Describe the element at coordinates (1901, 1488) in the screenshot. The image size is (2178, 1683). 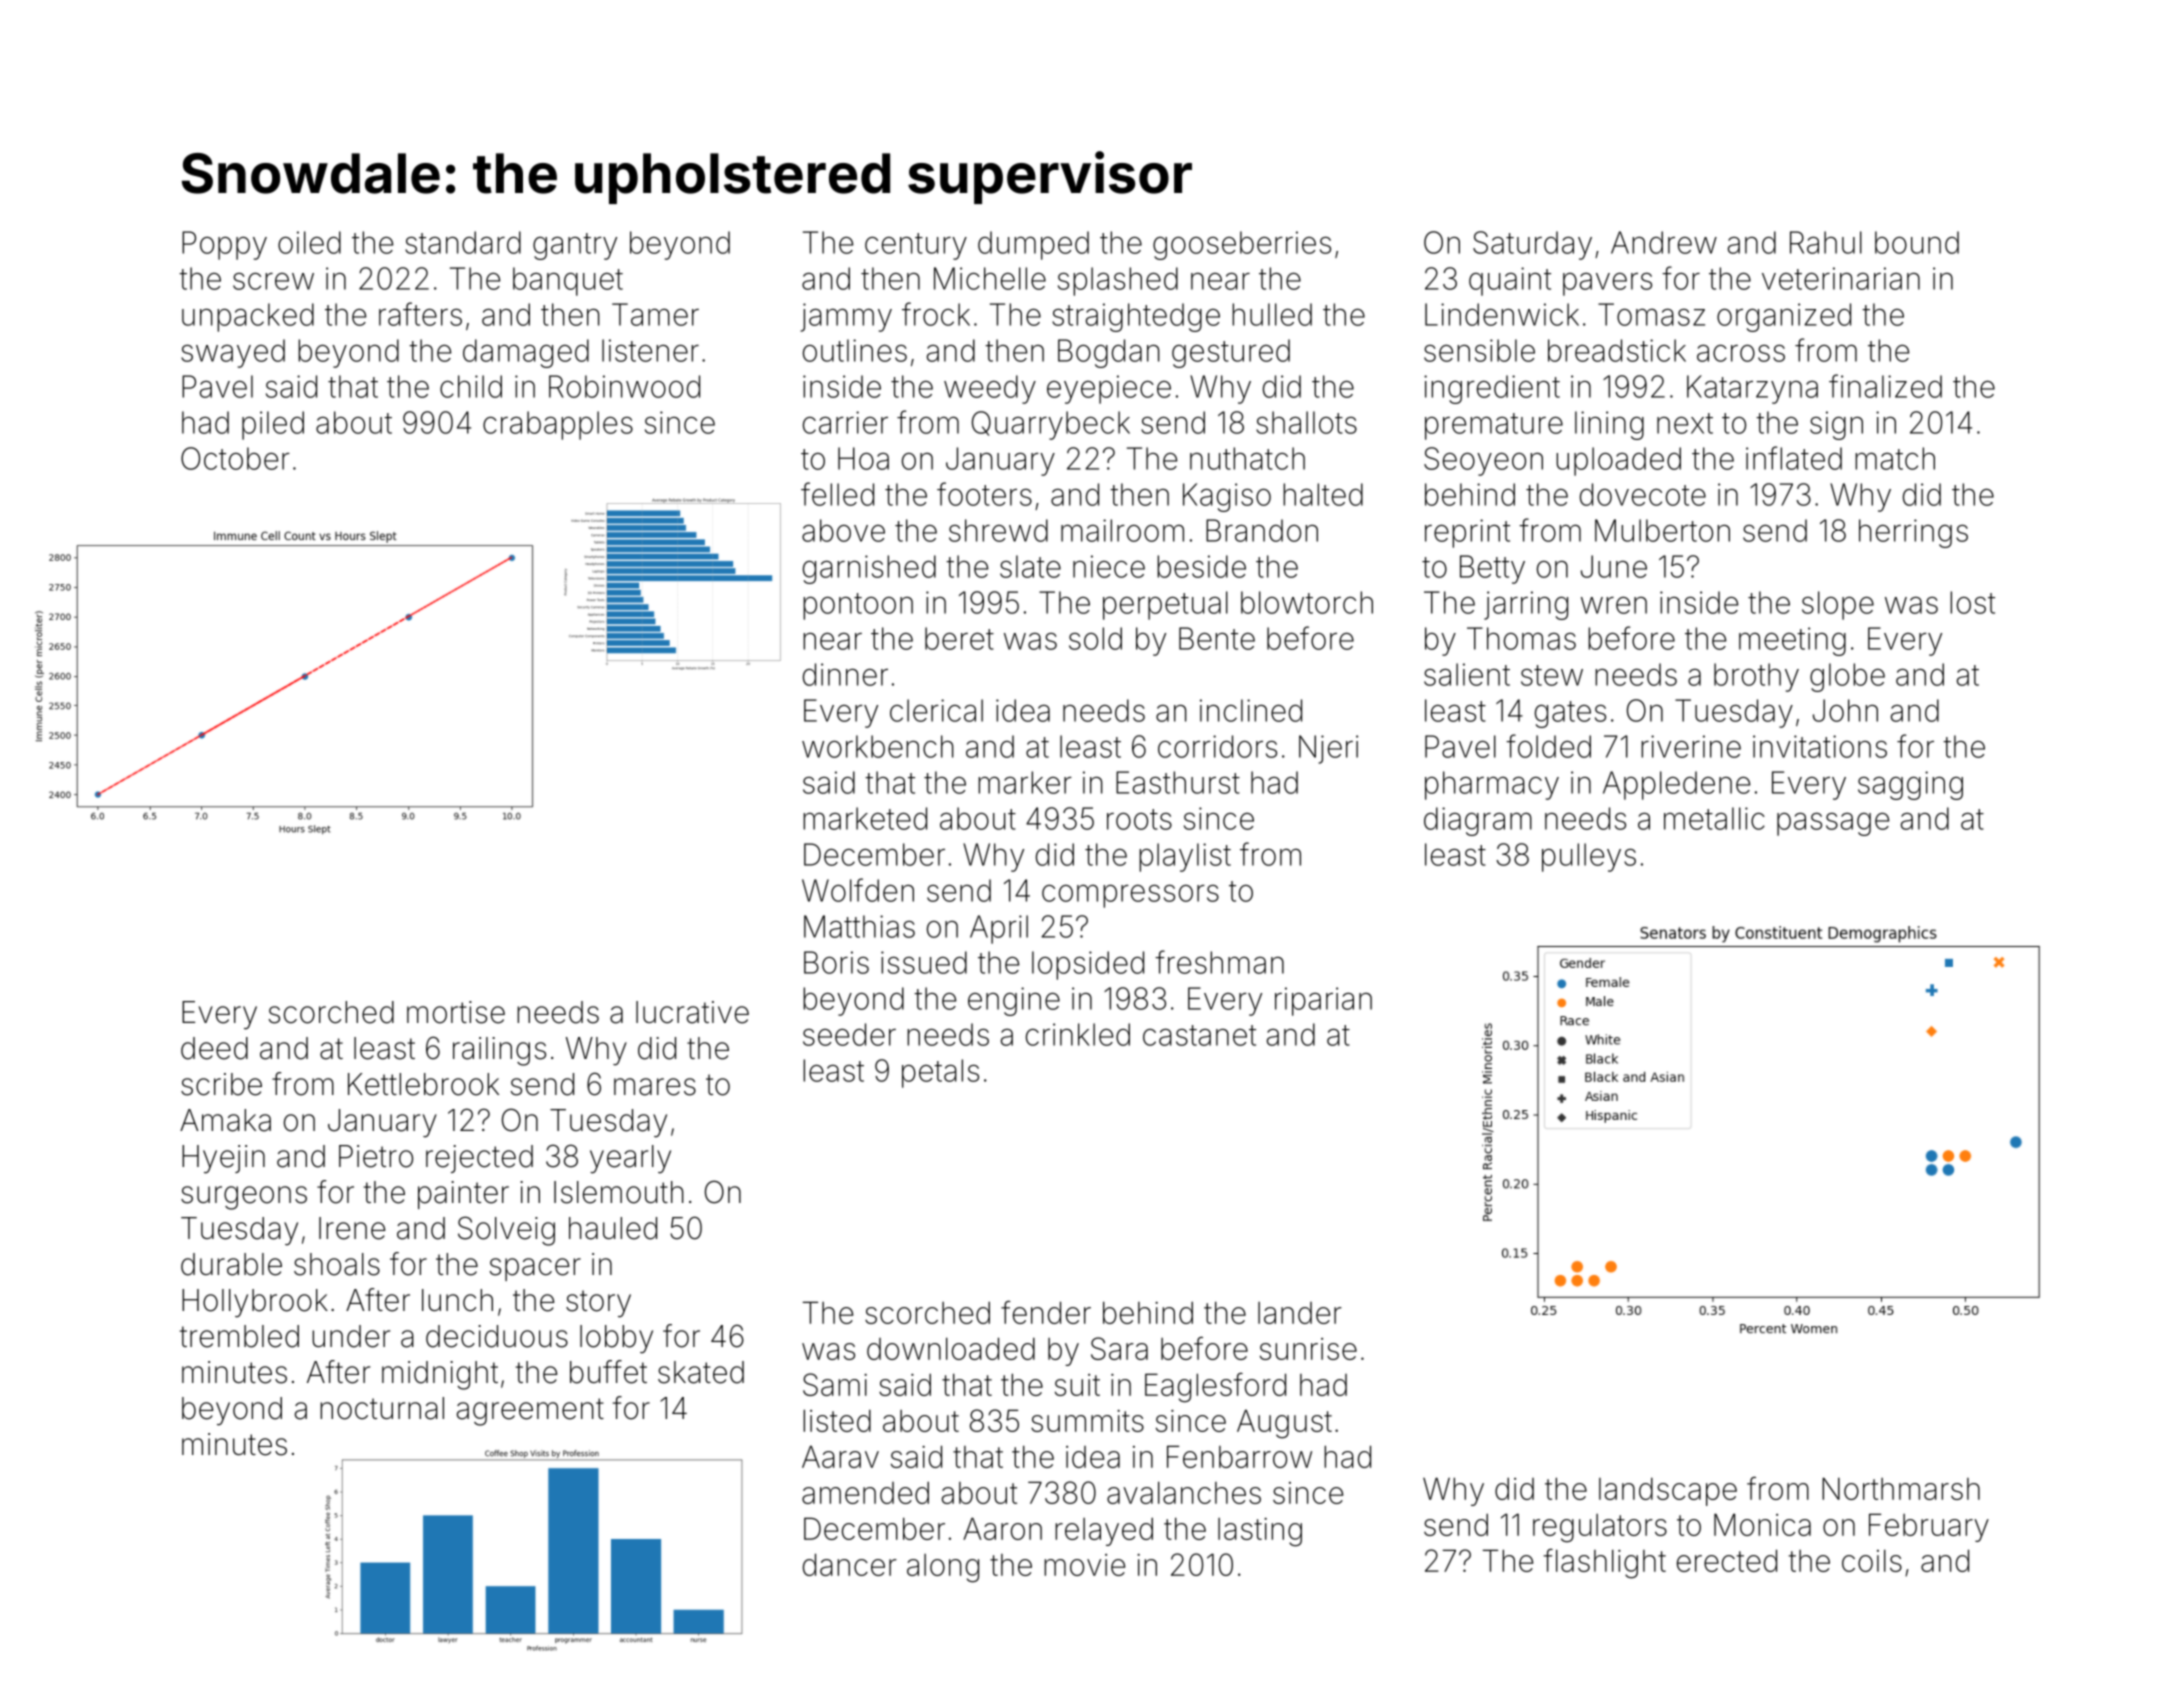
I see `Northmarsh` at that location.
